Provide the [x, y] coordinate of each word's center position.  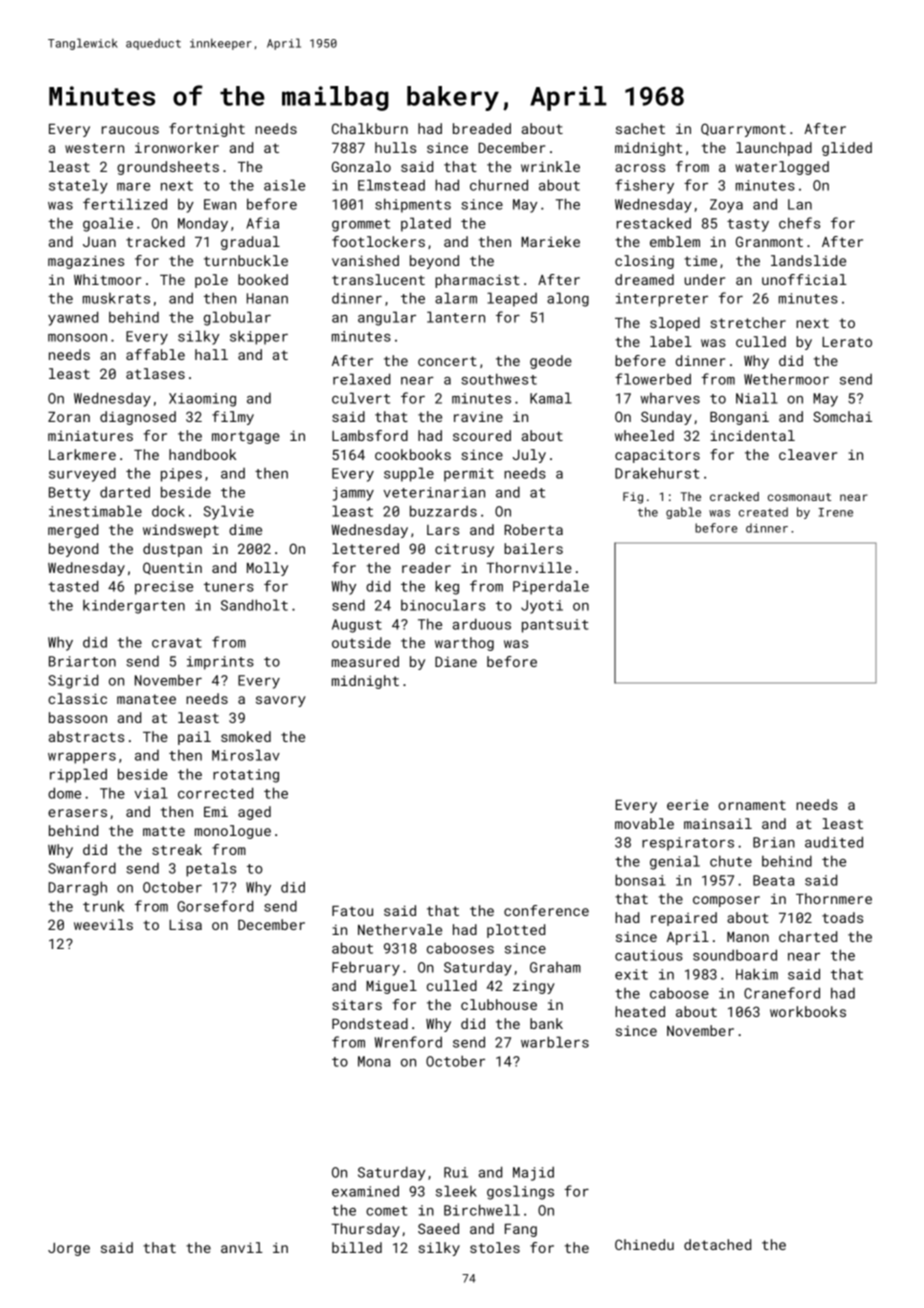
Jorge [69, 1249]
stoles [495, 1247]
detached [717, 1244]
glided [847, 149]
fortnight [207, 130]
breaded [482, 128]
